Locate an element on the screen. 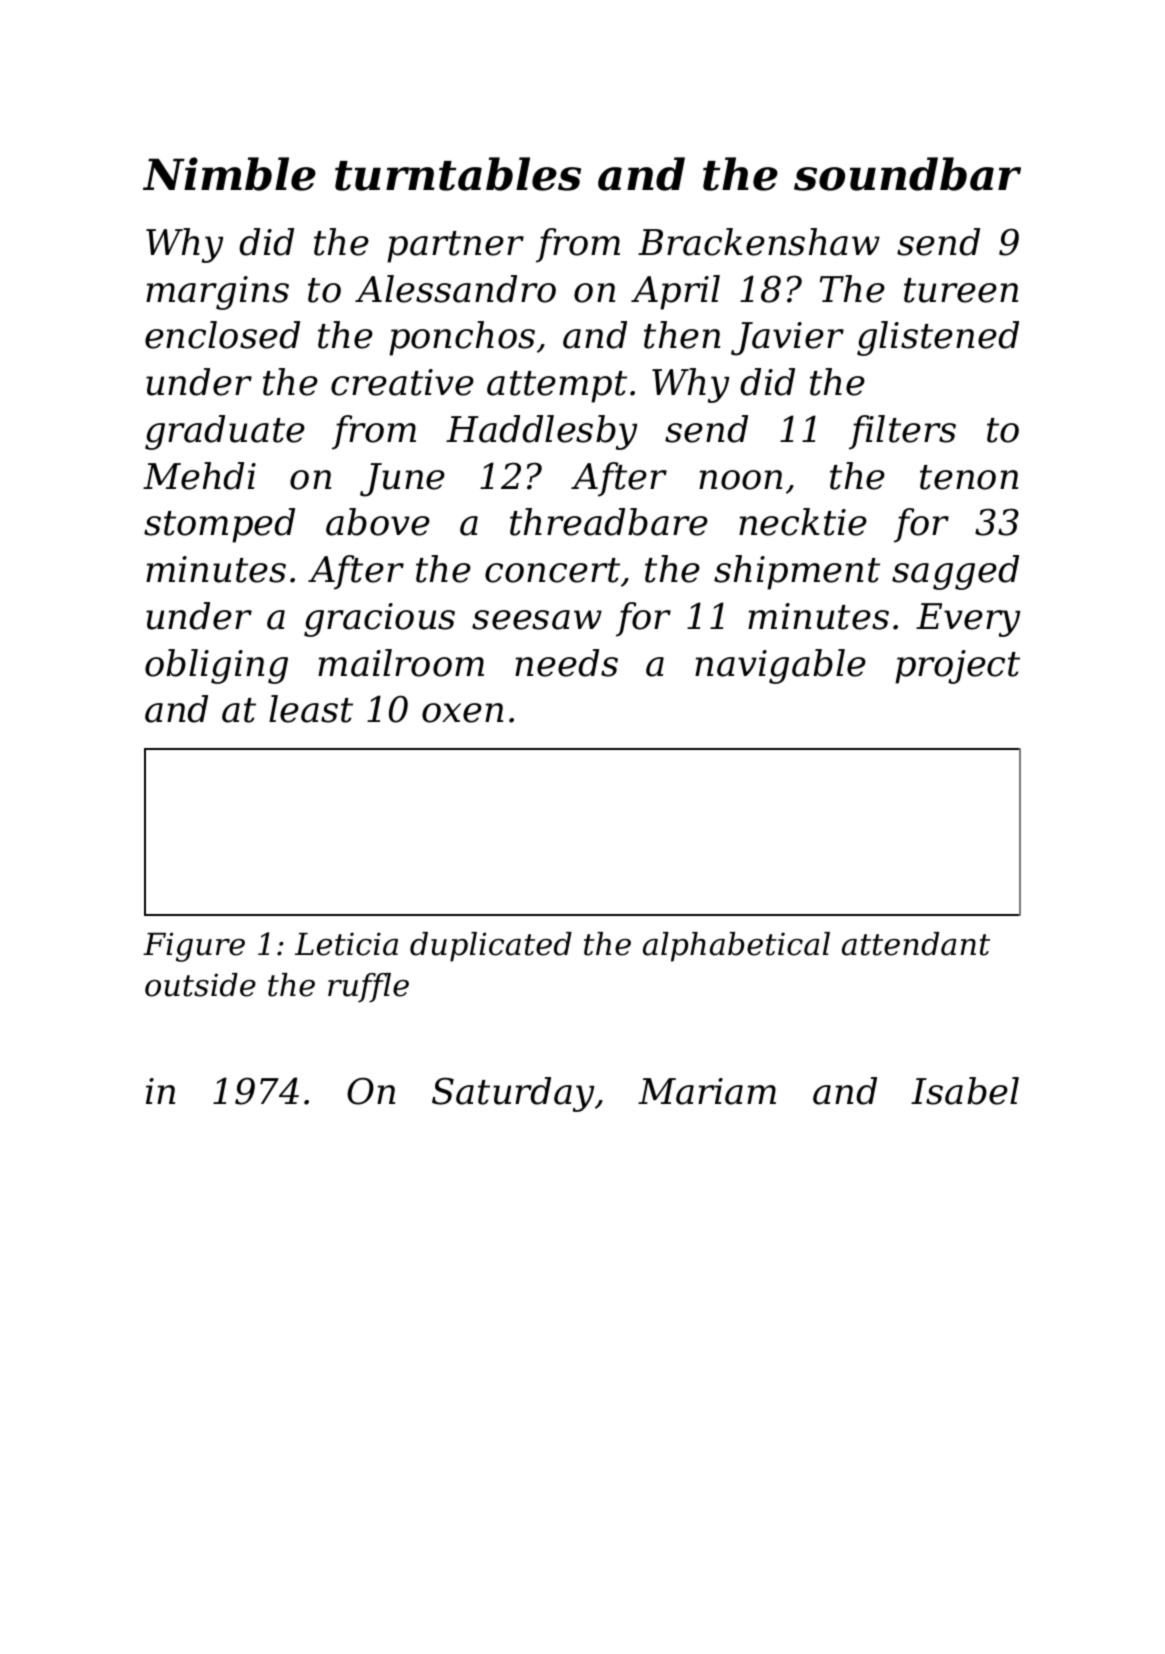 The height and width of the screenshot is (1654, 1165). least is located at coordinates (311, 709).
